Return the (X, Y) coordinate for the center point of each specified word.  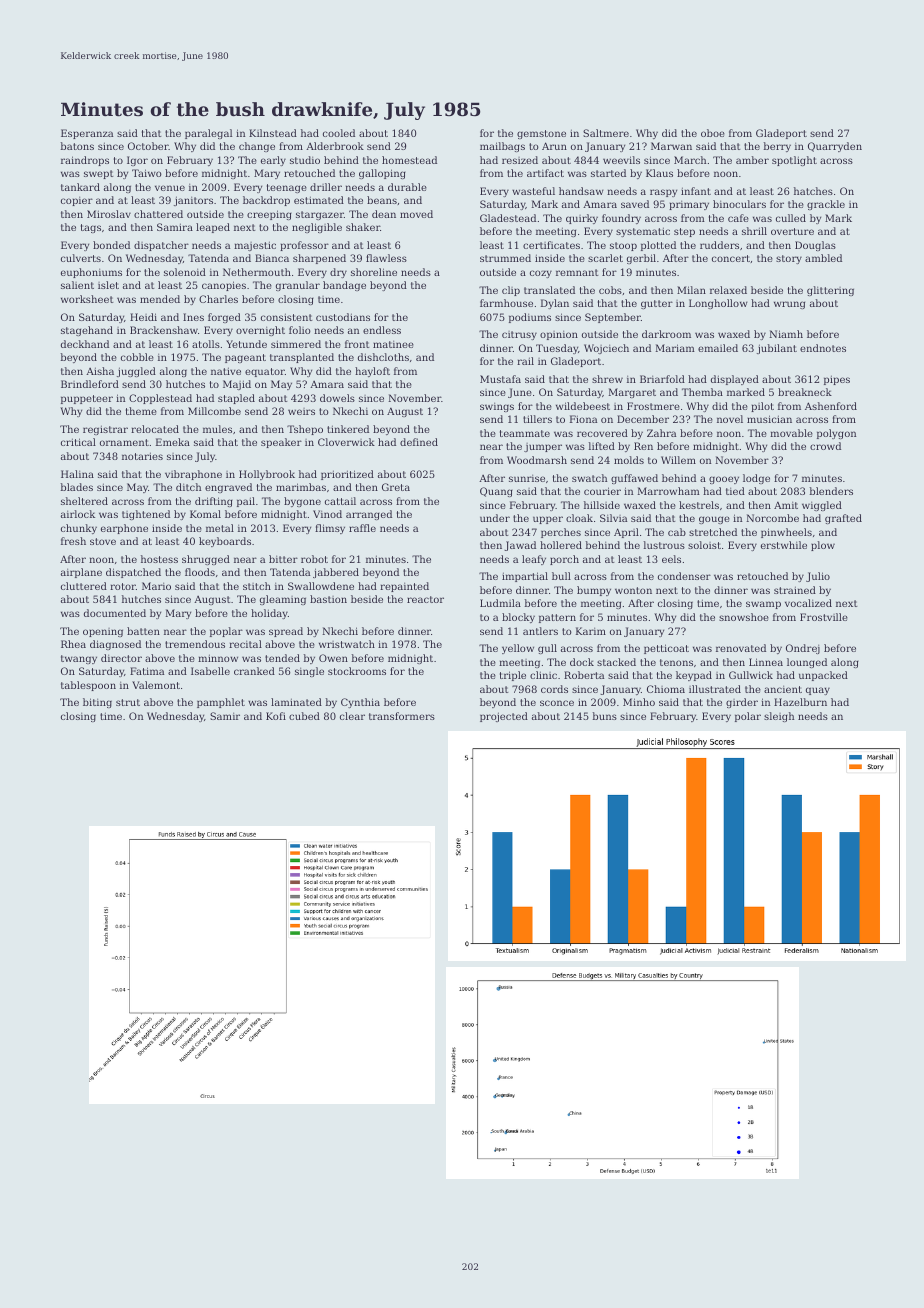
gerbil (641, 259)
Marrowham (669, 491)
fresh (73, 541)
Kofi (276, 716)
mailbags (502, 147)
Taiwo (147, 173)
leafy (534, 560)
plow (823, 546)
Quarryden (835, 147)
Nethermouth (257, 272)
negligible (317, 228)
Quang (496, 492)
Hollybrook (267, 475)
